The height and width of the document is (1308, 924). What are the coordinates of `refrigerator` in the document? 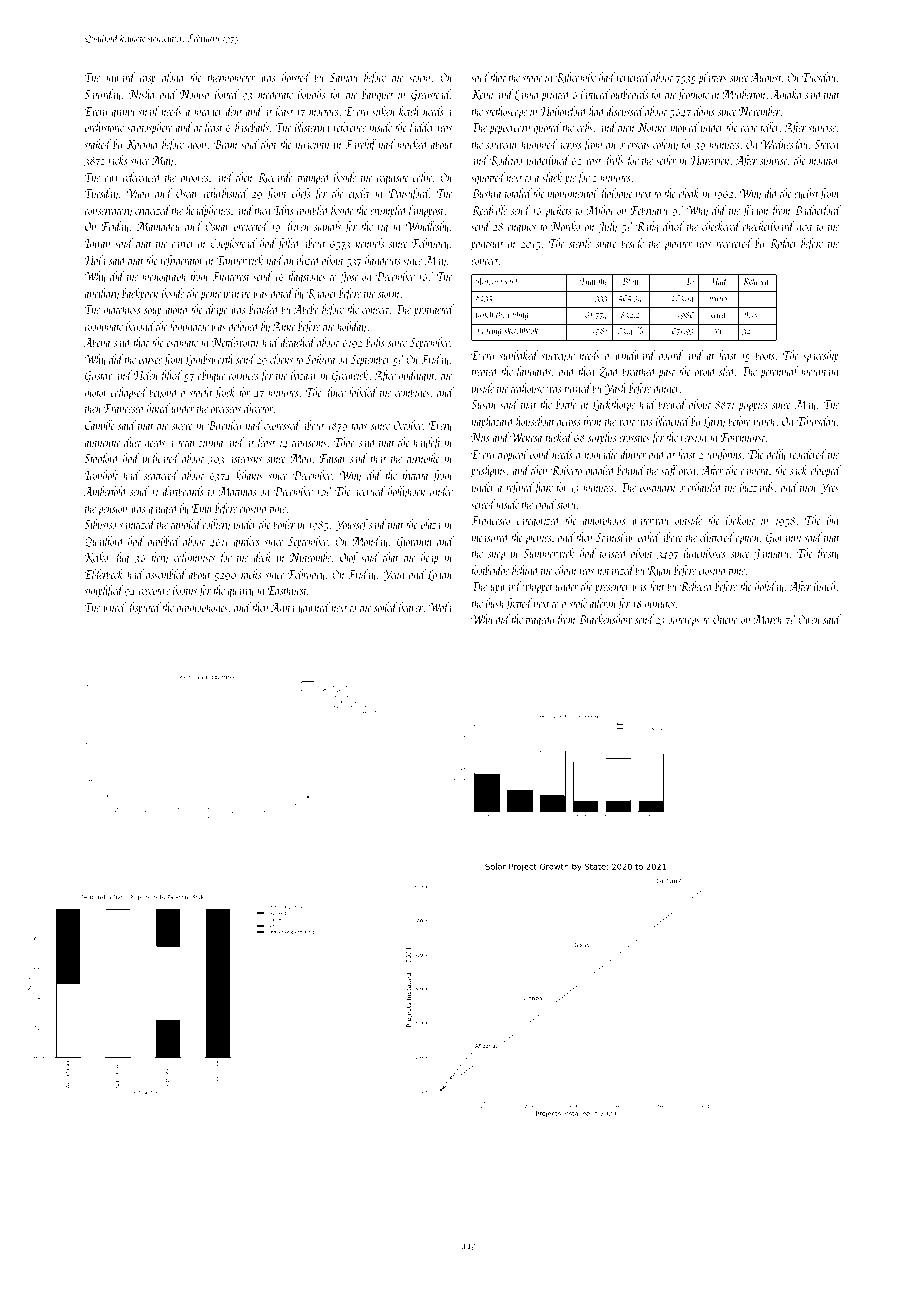 It's located at (182, 261).
